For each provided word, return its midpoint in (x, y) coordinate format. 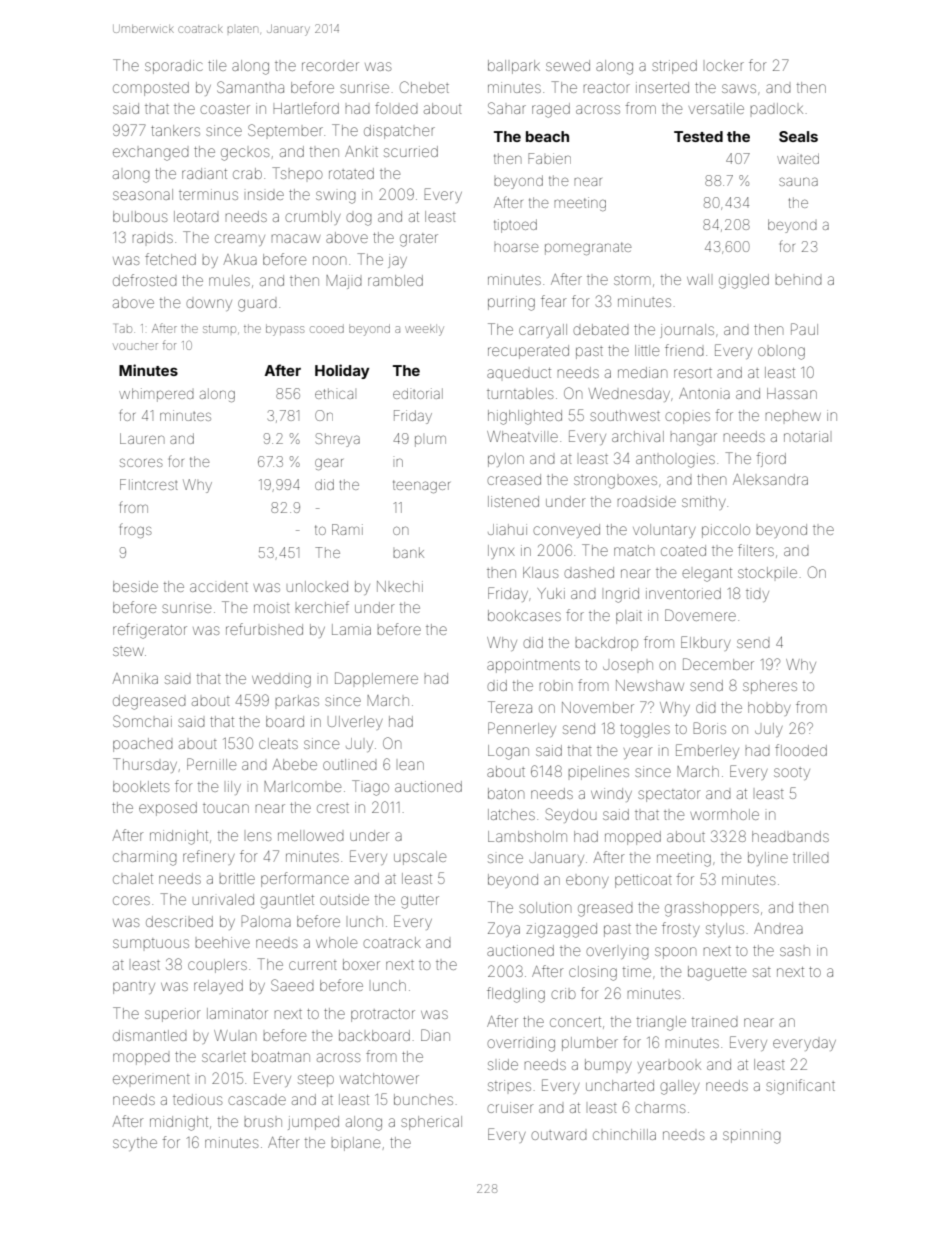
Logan (508, 752)
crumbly (313, 218)
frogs (136, 530)
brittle (237, 878)
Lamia (351, 629)
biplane (355, 1144)
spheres (770, 687)
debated (601, 329)
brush (263, 1122)
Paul (804, 329)
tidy (757, 595)
